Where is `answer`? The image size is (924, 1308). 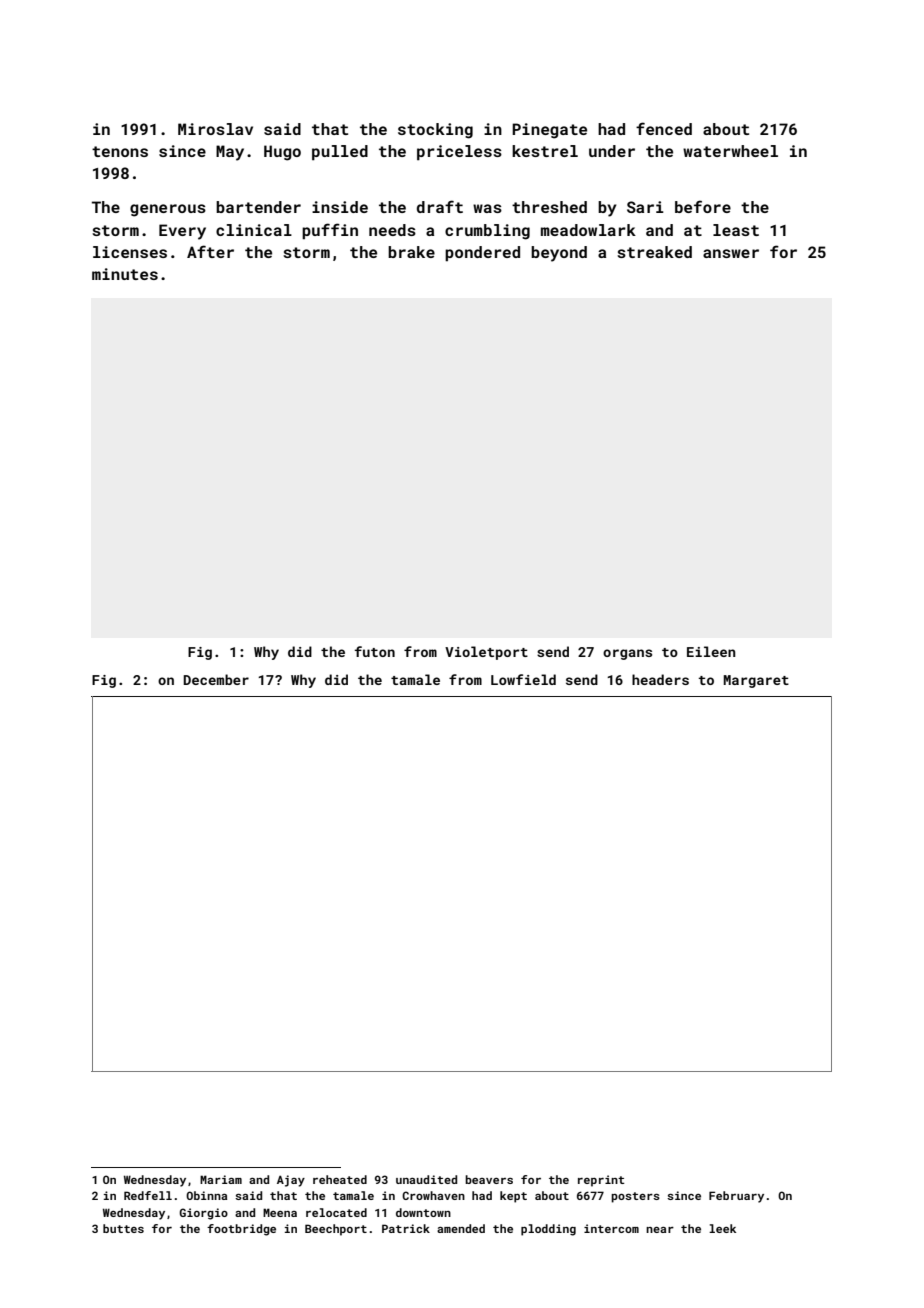 answer is located at coordinates (731, 253).
